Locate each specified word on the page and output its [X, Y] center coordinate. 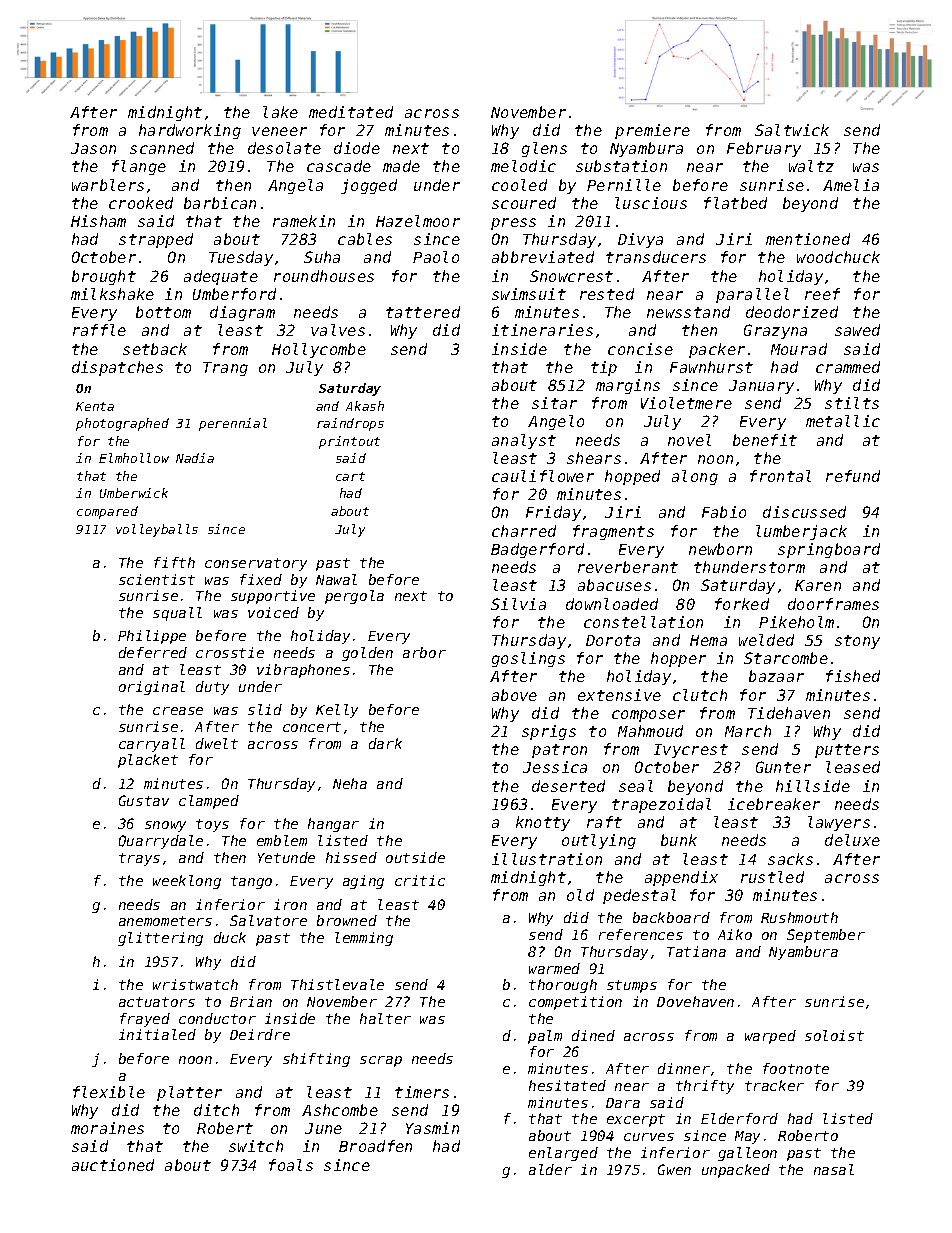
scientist [157, 579]
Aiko [735, 934]
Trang [225, 369]
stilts [852, 403]
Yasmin [432, 1128]
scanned [162, 148]
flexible [109, 1092]
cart [350, 476]
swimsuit [529, 294]
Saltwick [792, 130]
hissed [351, 857]
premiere [652, 131]
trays [139, 859]
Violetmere [686, 403]
